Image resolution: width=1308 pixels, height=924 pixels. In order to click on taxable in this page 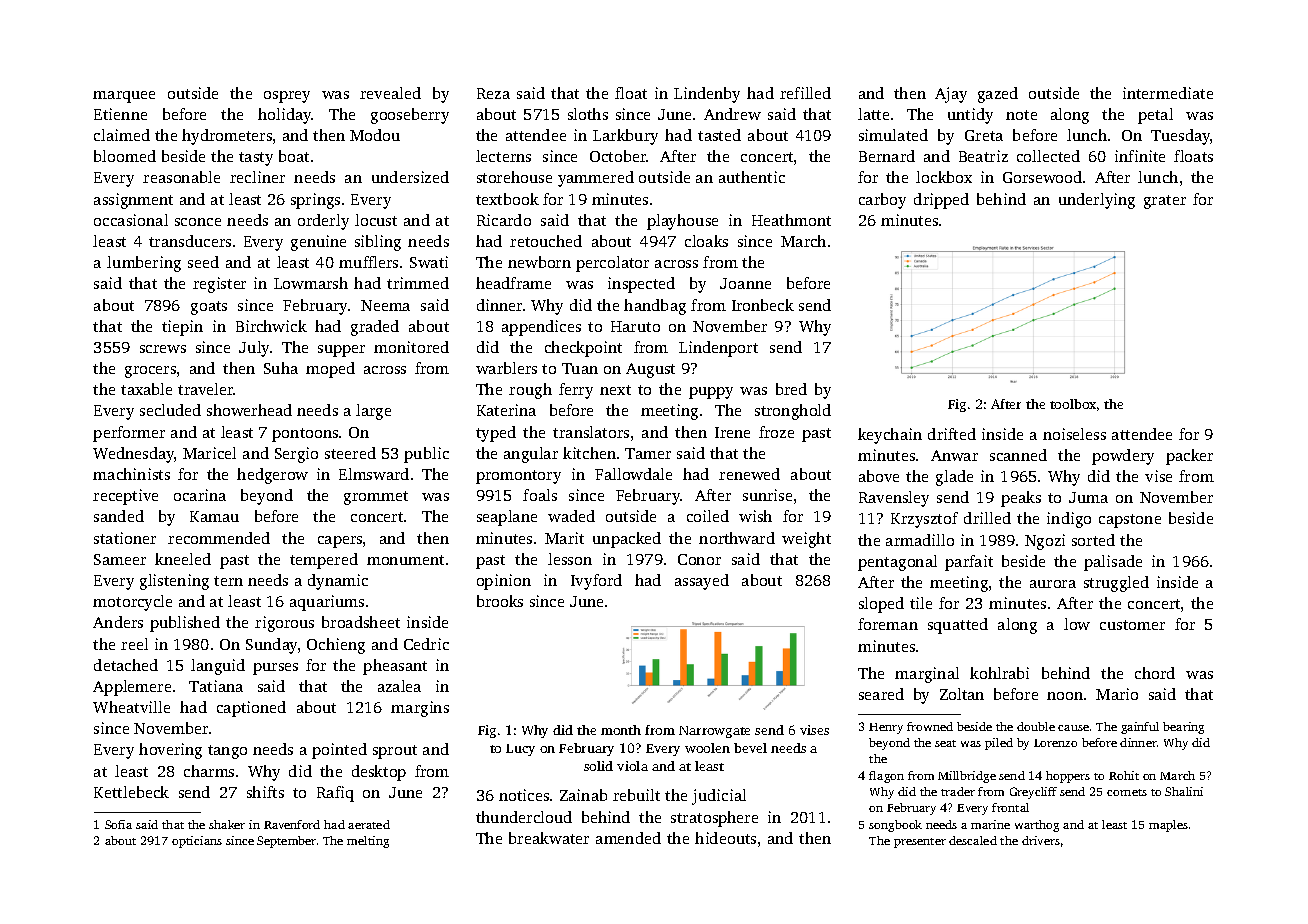, I will do `click(146, 389)`.
